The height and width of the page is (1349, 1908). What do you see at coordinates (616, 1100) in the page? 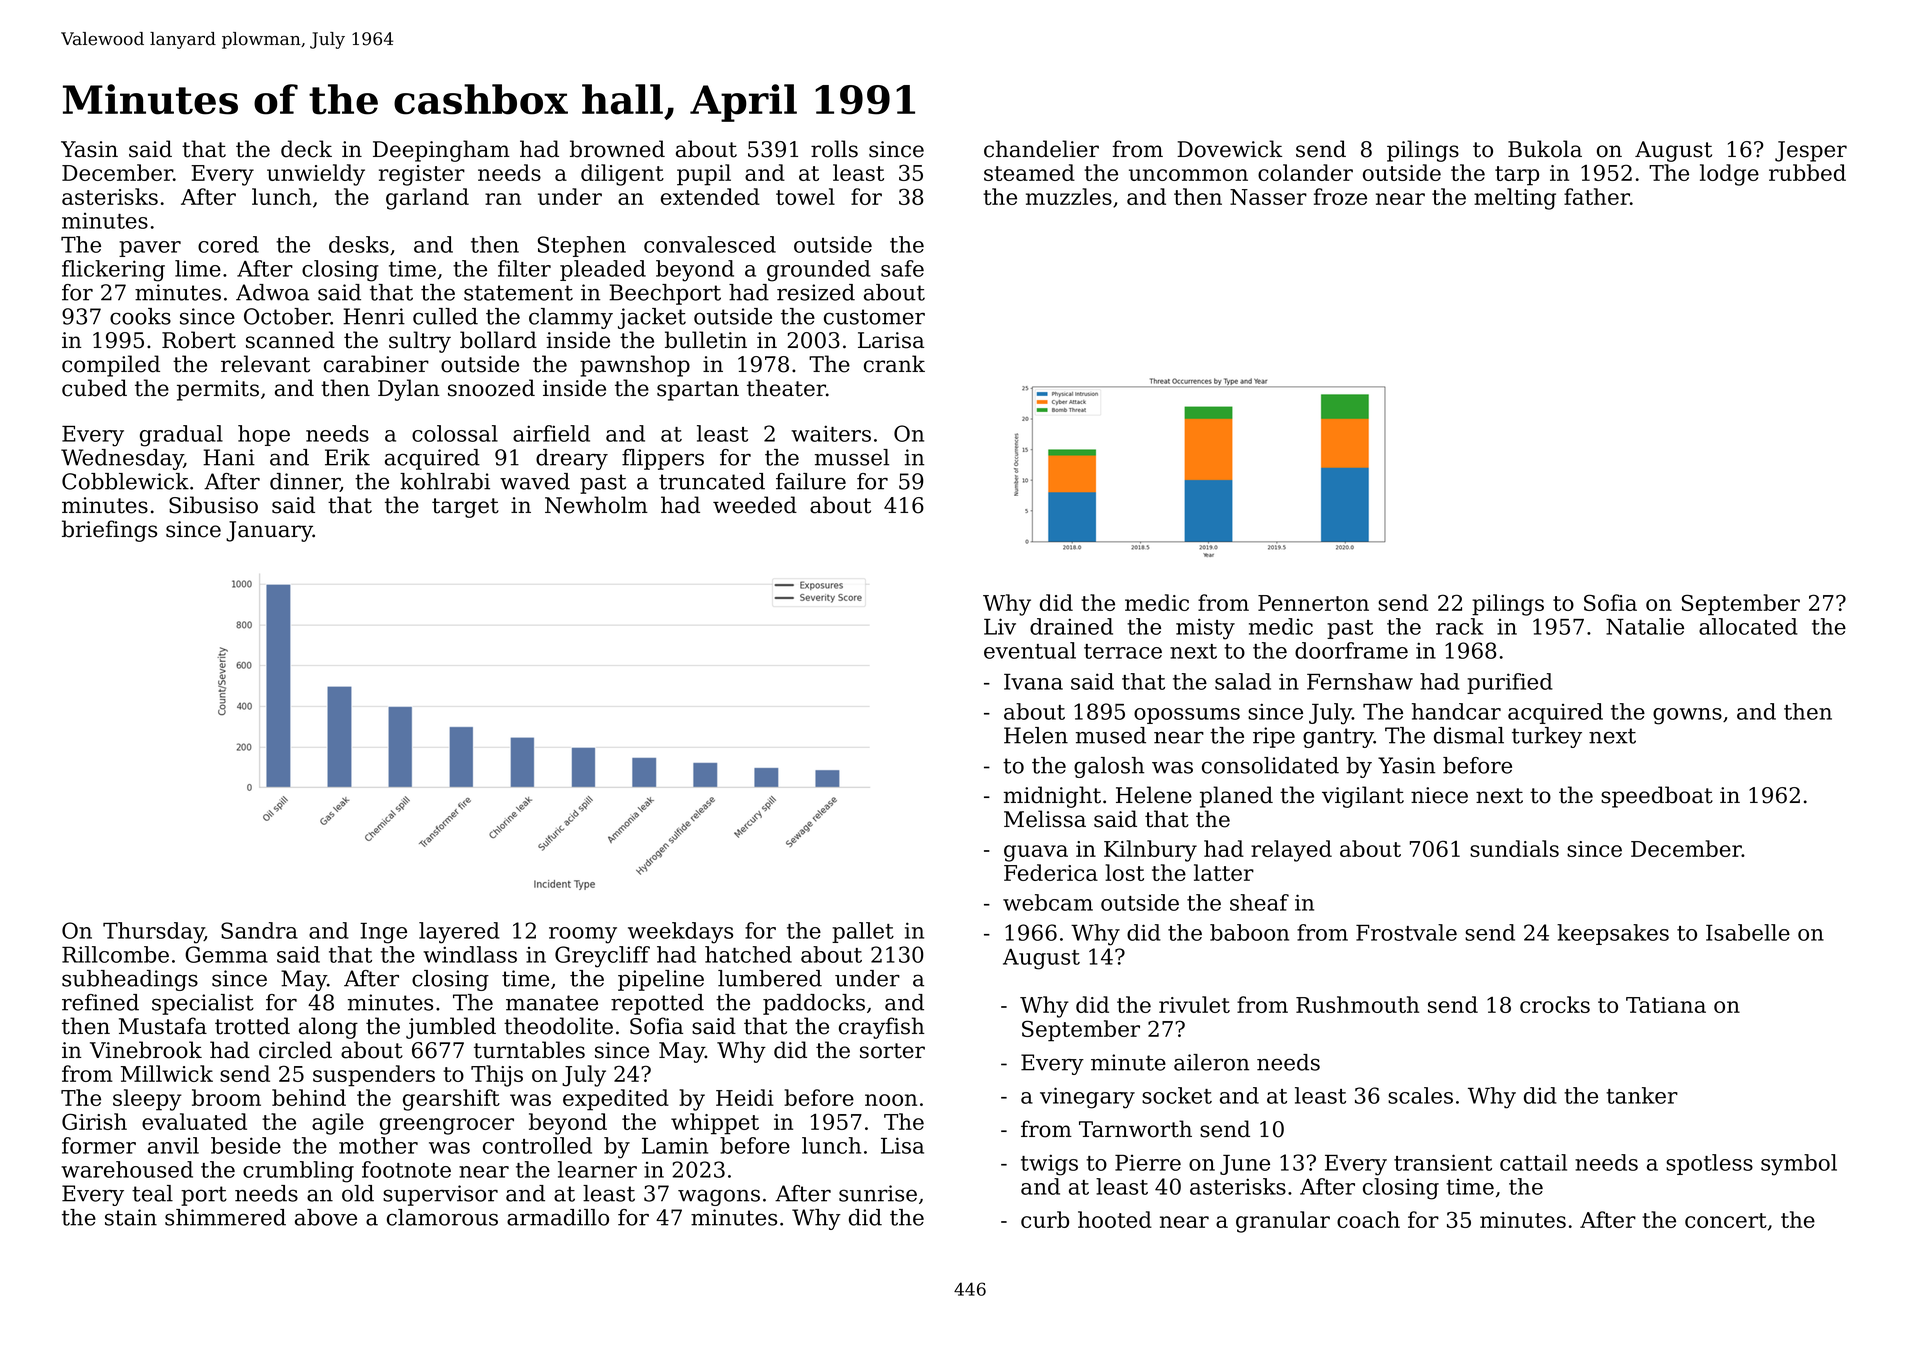
I see `expedited` at bounding box center [616, 1100].
